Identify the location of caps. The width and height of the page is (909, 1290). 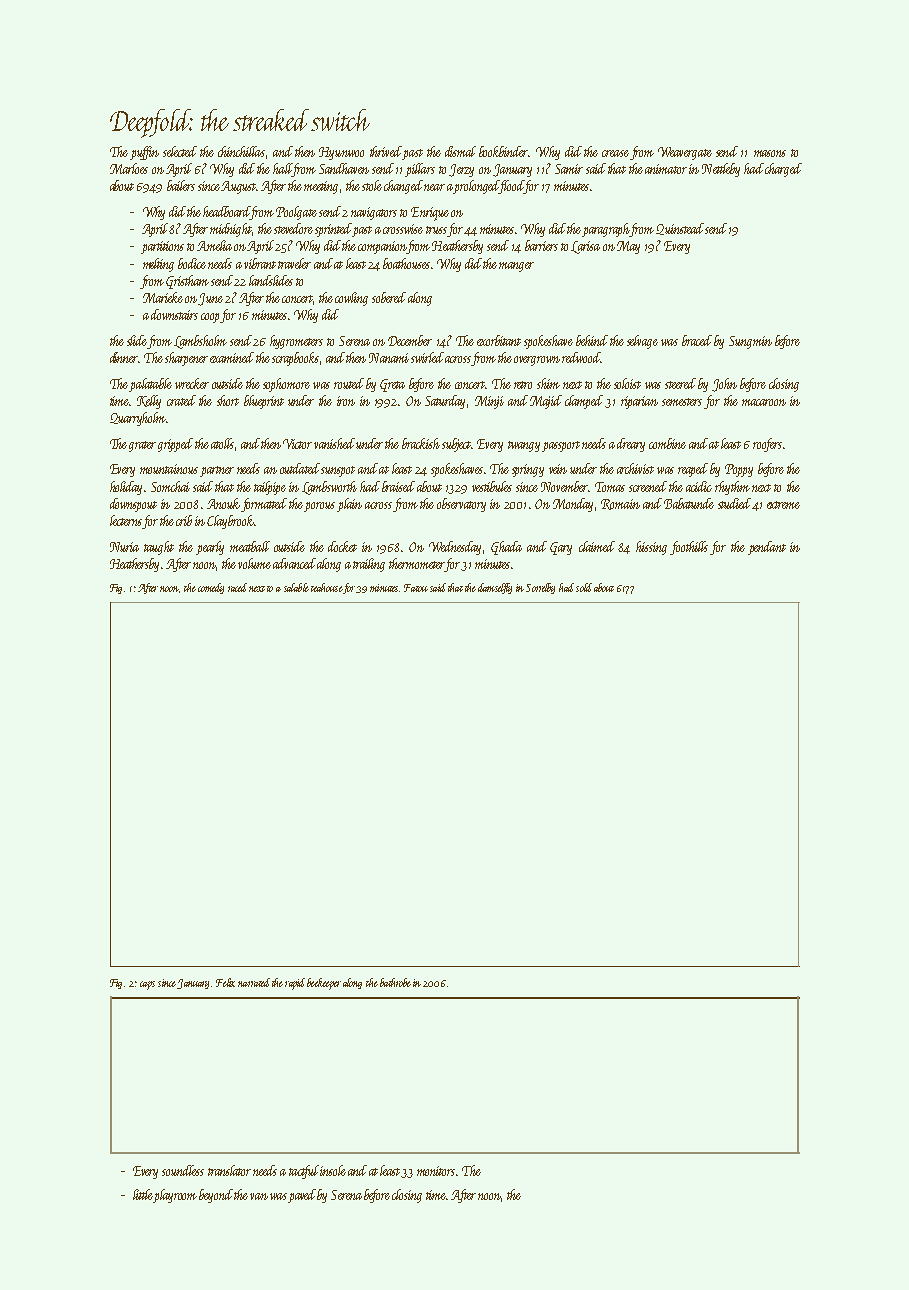
(147, 985).
